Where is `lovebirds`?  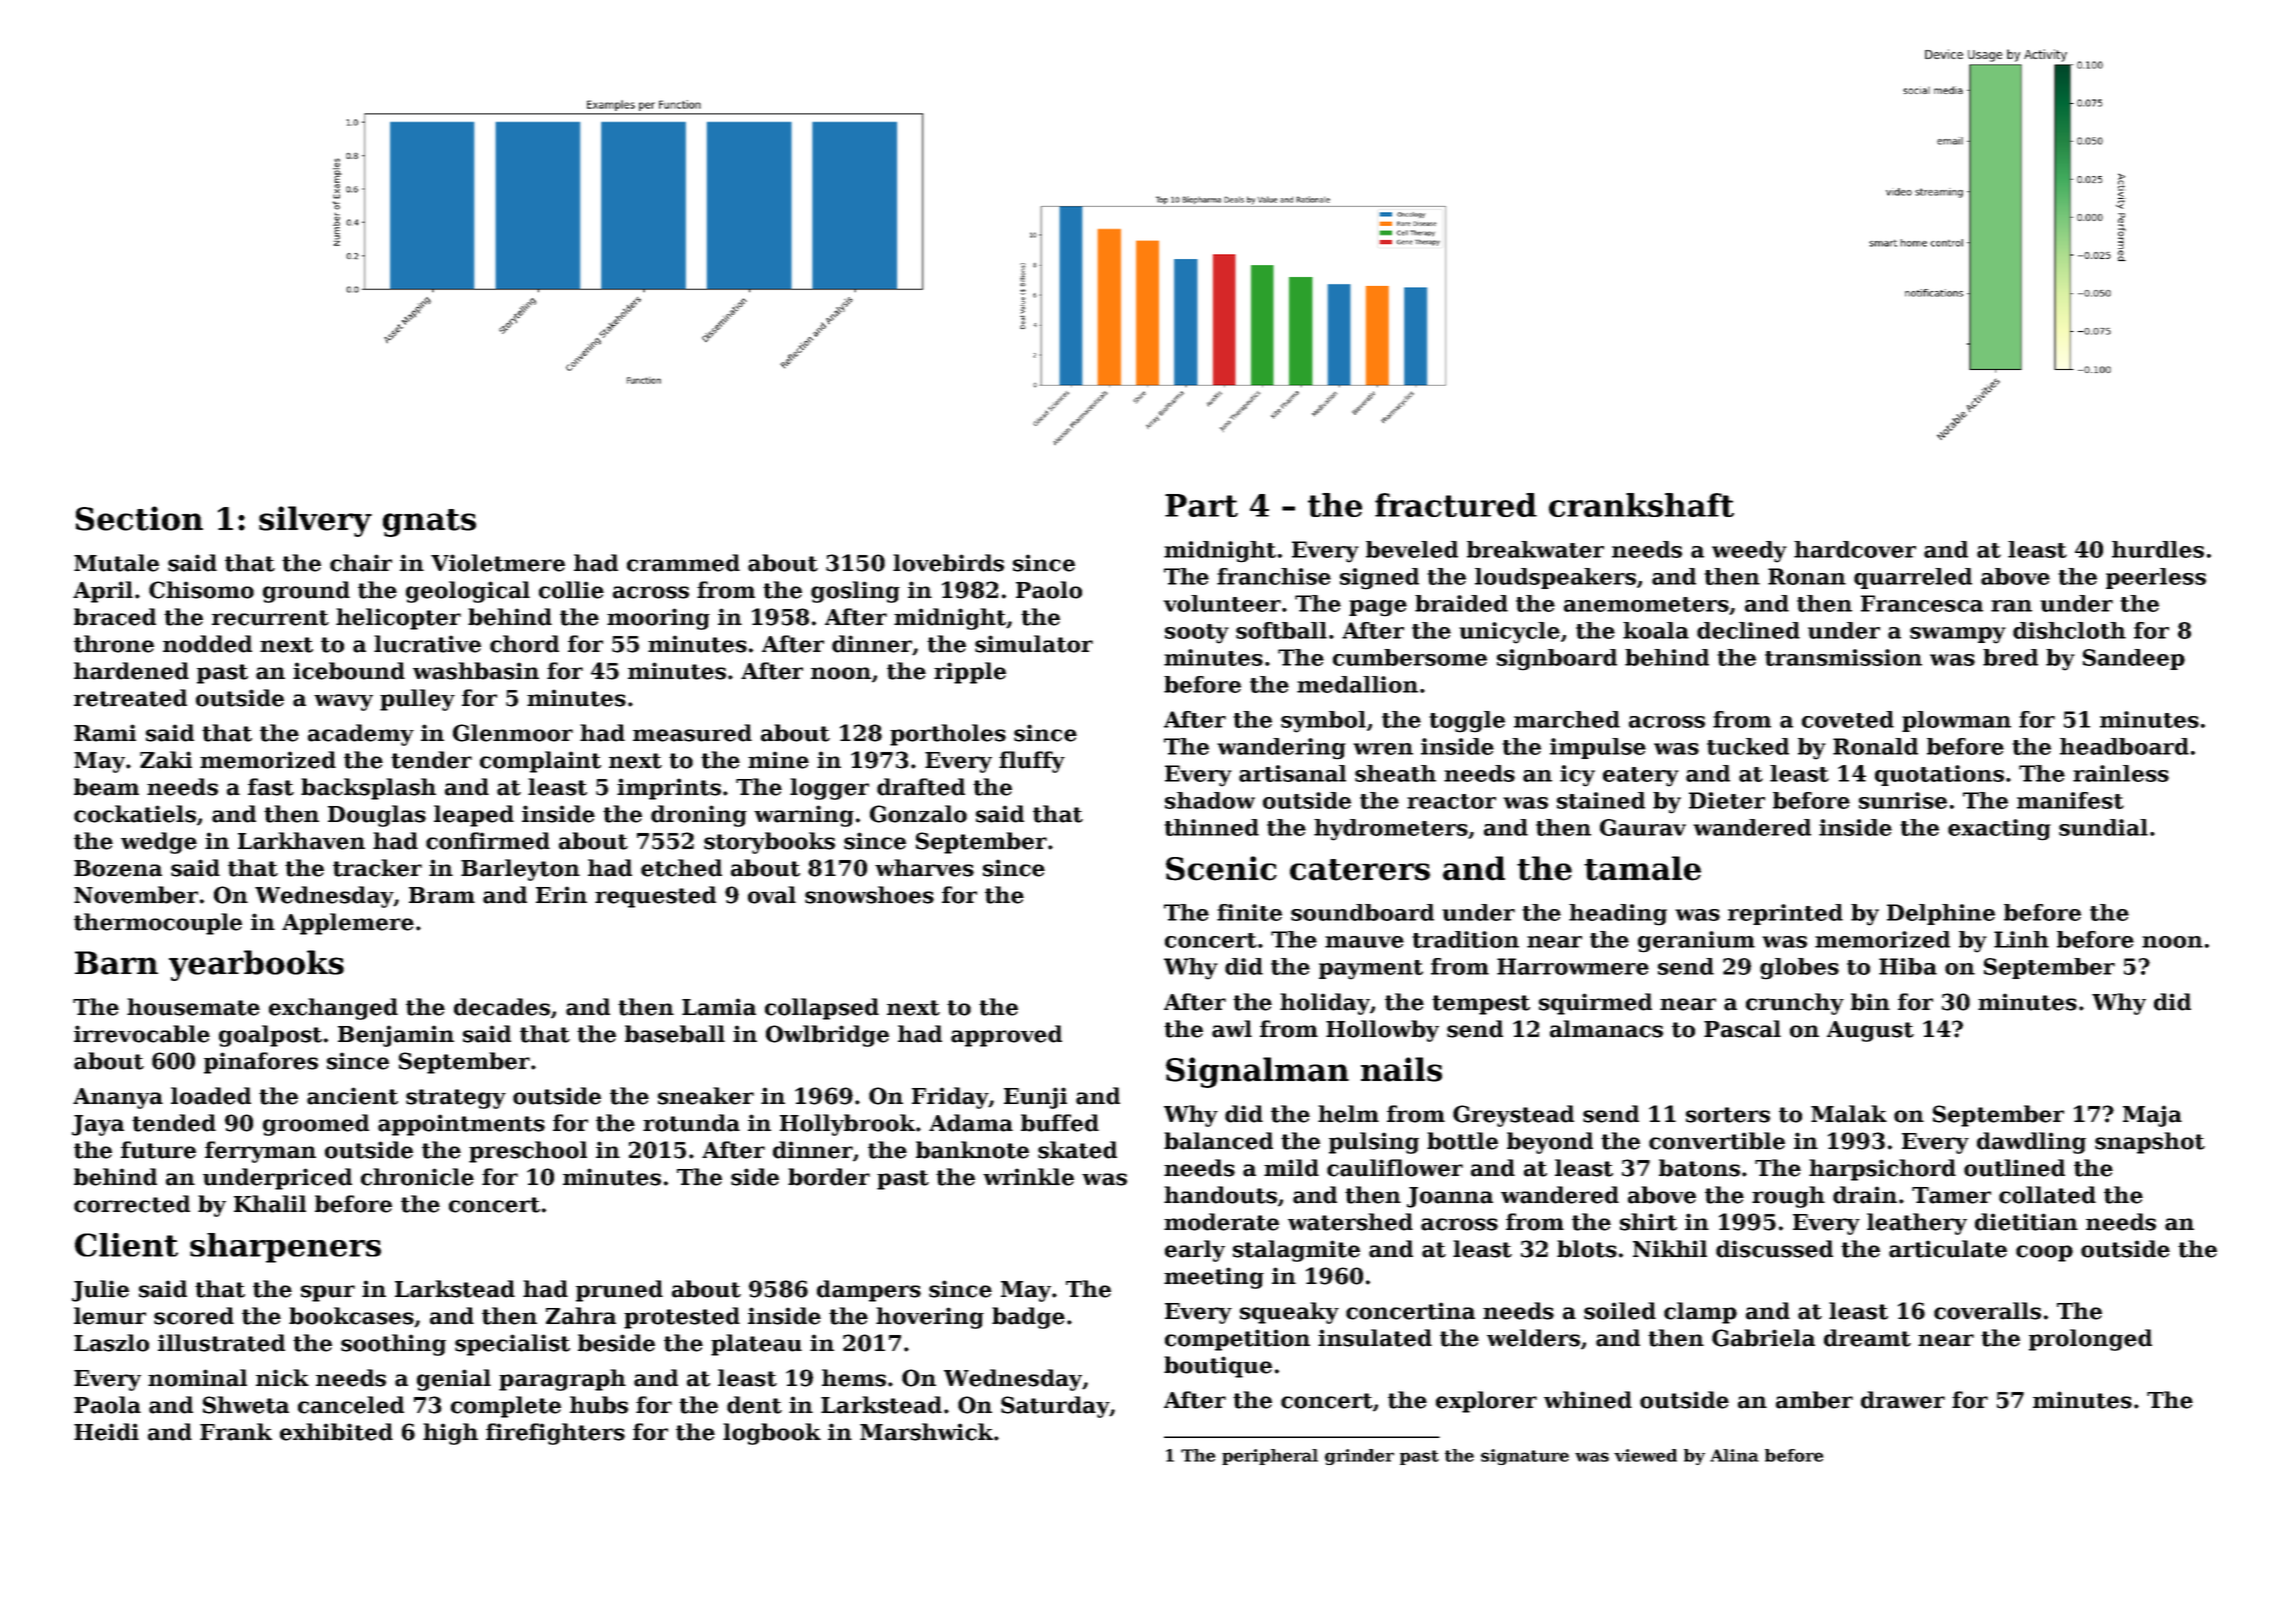
lovebirds is located at coordinates (948, 563).
